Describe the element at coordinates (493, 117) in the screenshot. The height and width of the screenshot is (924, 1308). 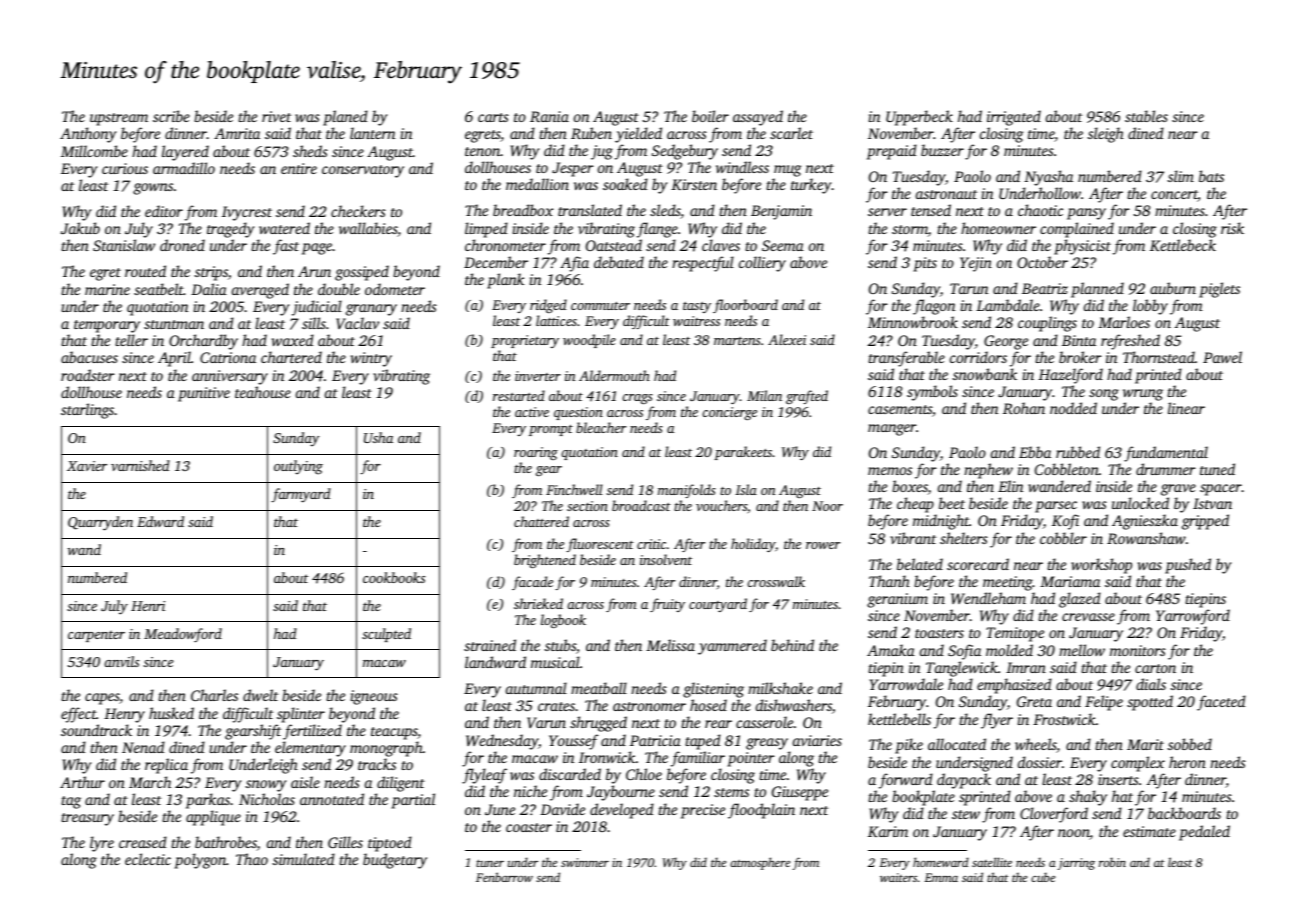
I see `carts` at that location.
